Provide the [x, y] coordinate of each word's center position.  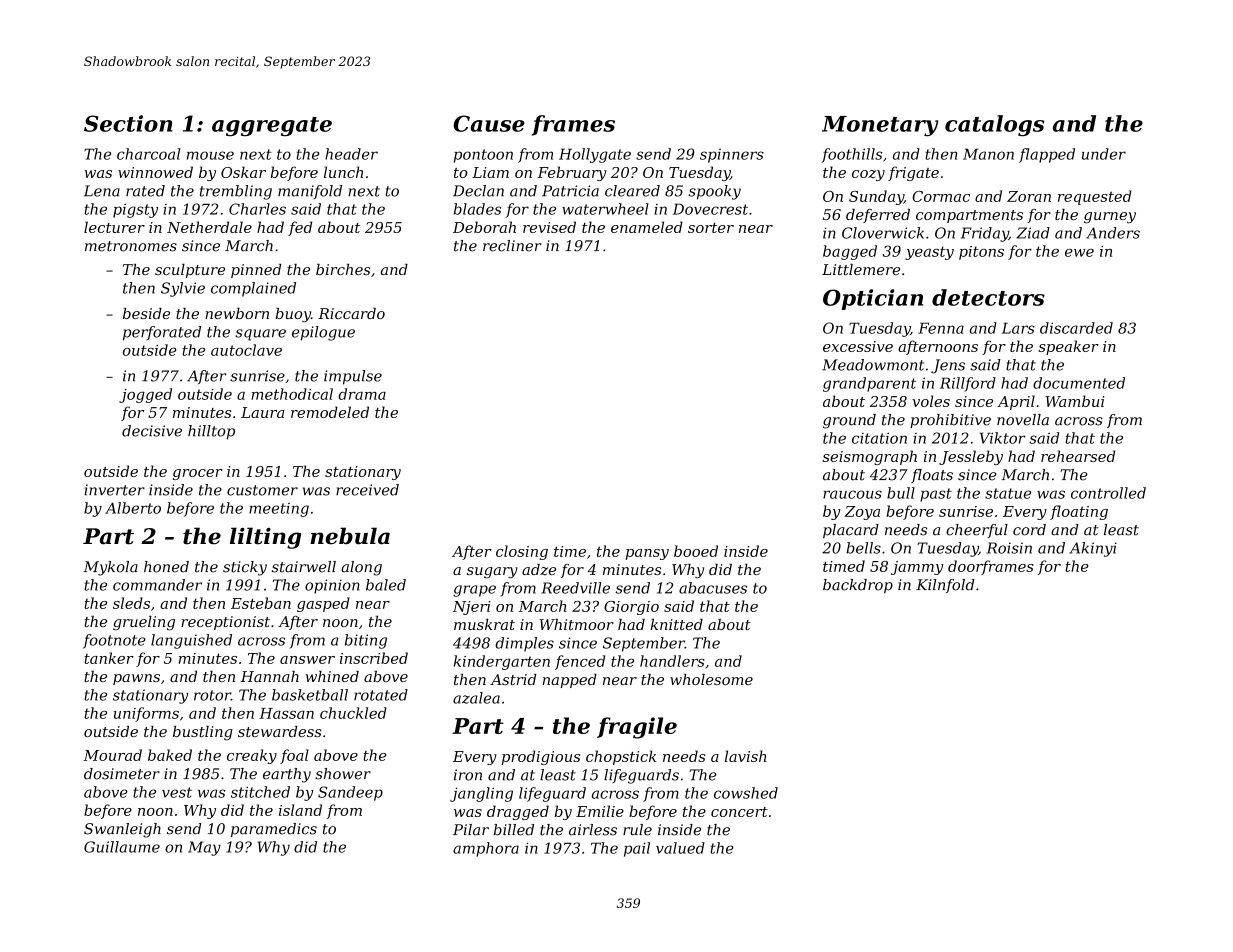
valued [680, 848]
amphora [486, 849]
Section [128, 123]
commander [157, 585]
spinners [732, 156]
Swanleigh [122, 830]
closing [522, 552]
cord [1029, 530]
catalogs [994, 126]
